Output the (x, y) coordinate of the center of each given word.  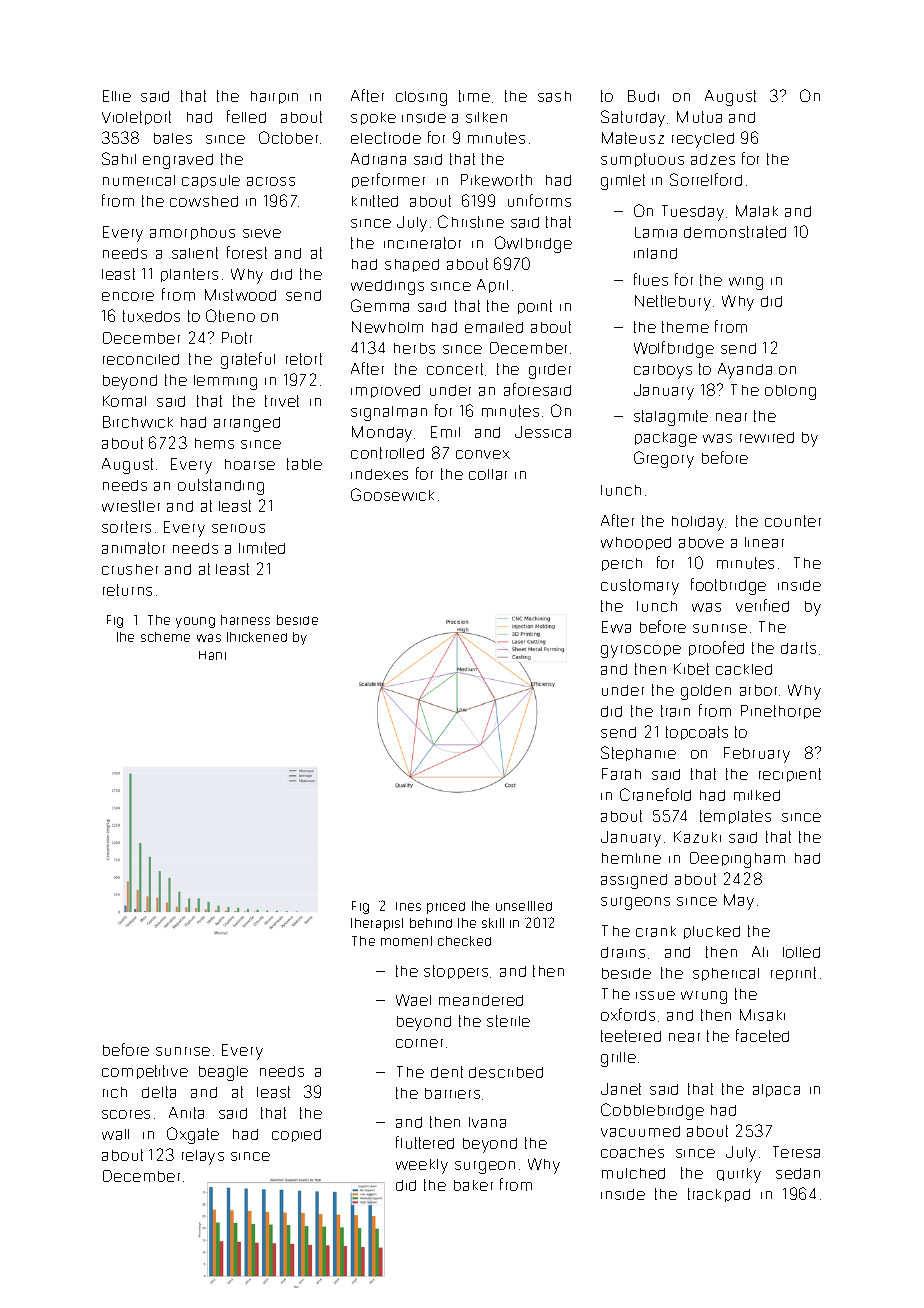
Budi (643, 96)
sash (554, 96)
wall (115, 1134)
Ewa (616, 627)
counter (793, 521)
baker (473, 1185)
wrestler (131, 506)
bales (173, 138)
